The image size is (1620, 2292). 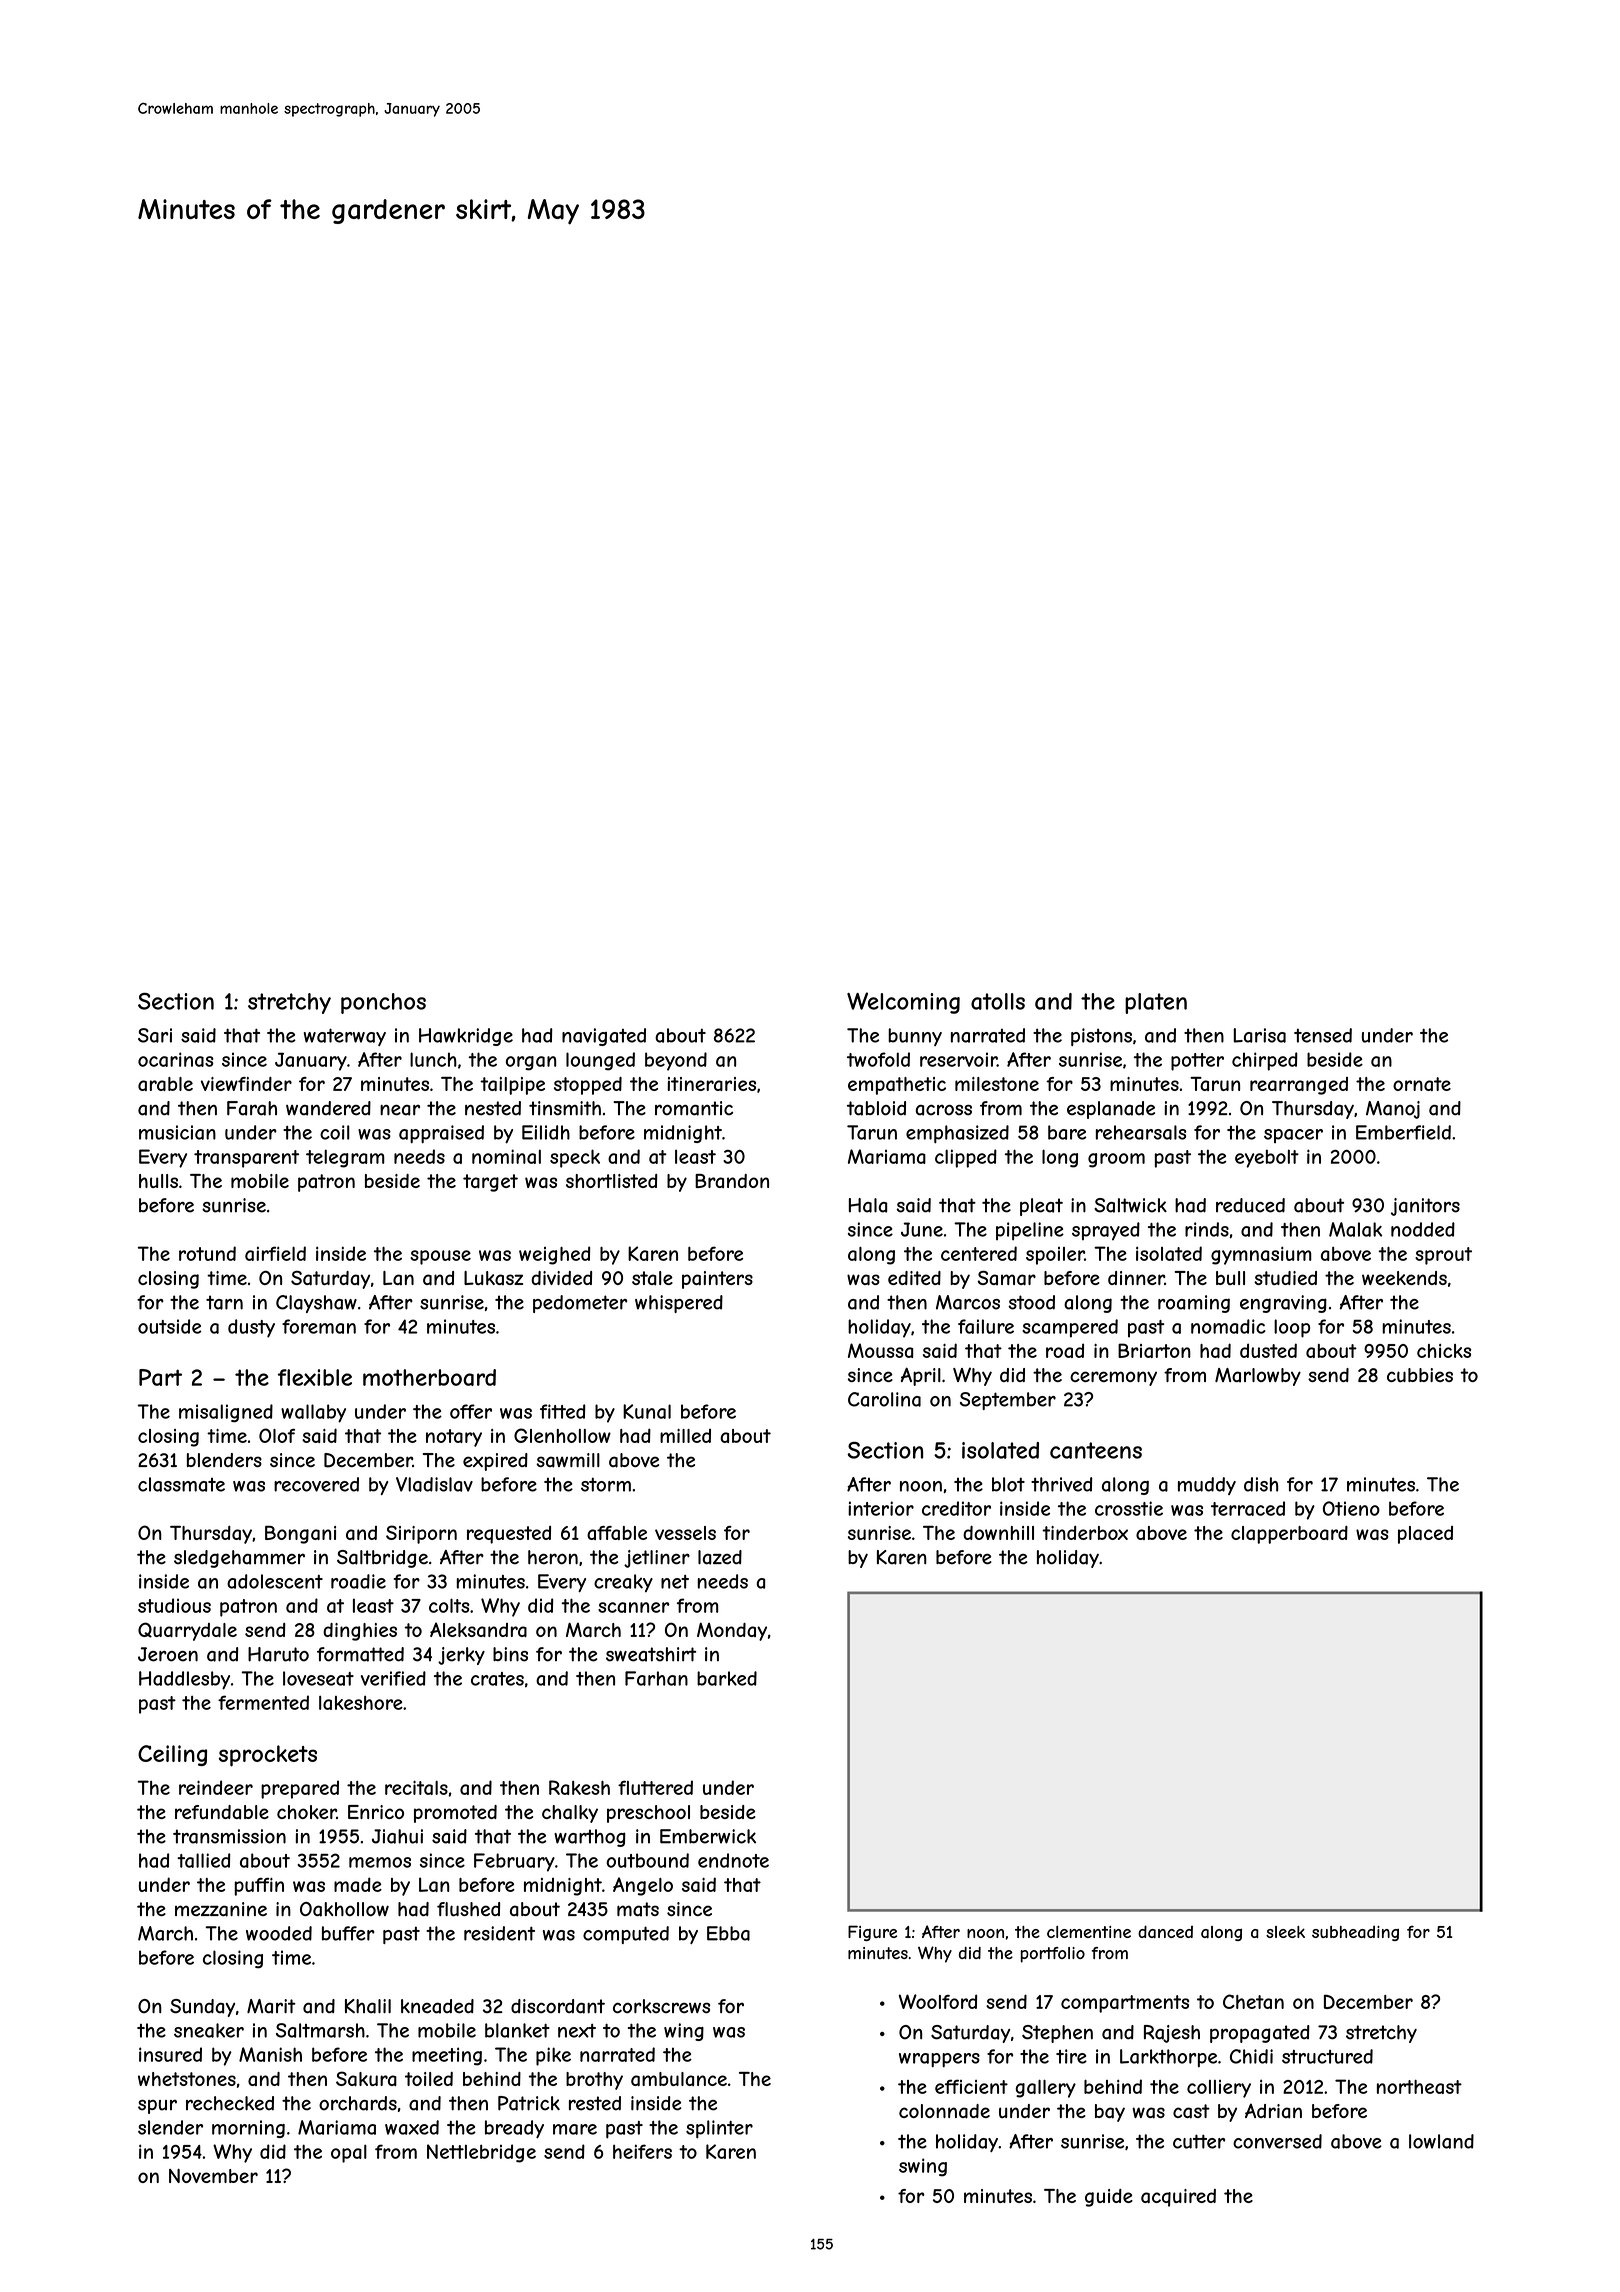 What do you see at coordinates (177, 1132) in the screenshot?
I see `musician` at bounding box center [177, 1132].
